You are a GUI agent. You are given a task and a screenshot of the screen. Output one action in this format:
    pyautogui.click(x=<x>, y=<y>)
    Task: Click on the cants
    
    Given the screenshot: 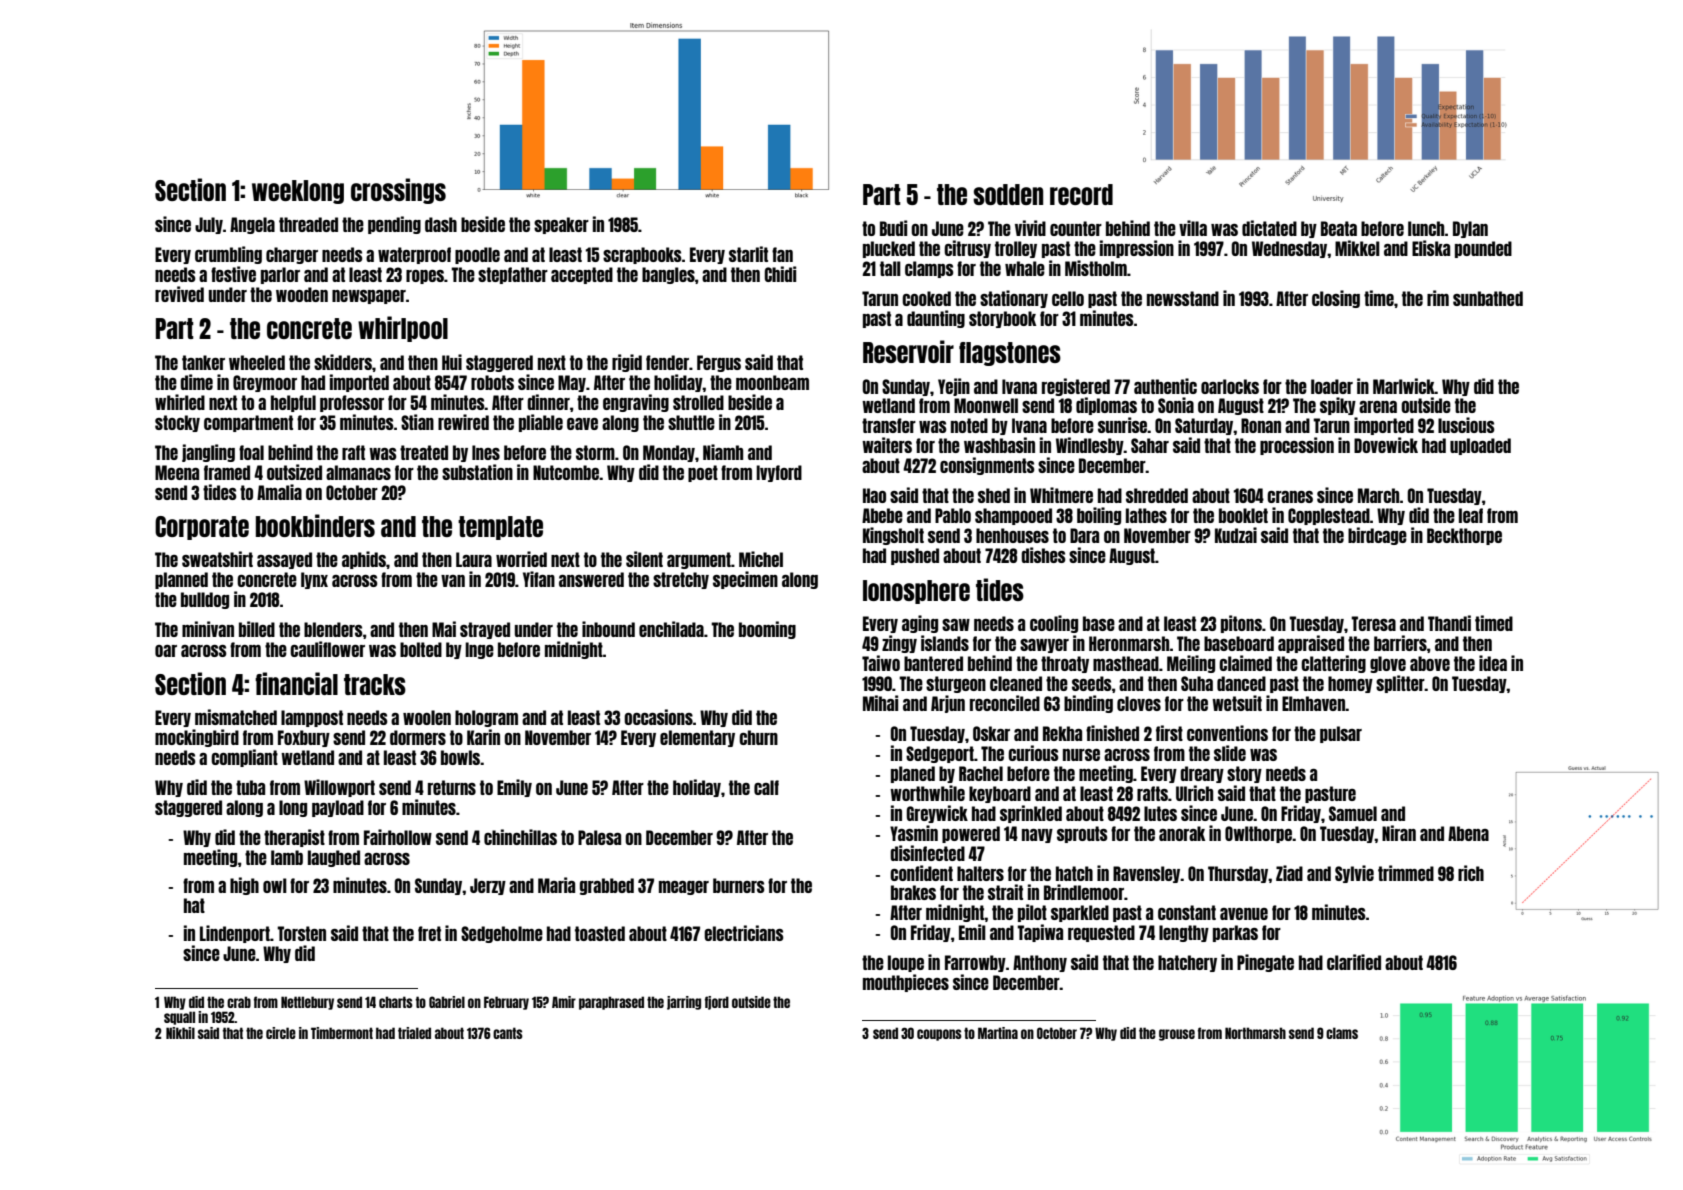 What is the action you would take?
    pyautogui.click(x=508, y=1033)
